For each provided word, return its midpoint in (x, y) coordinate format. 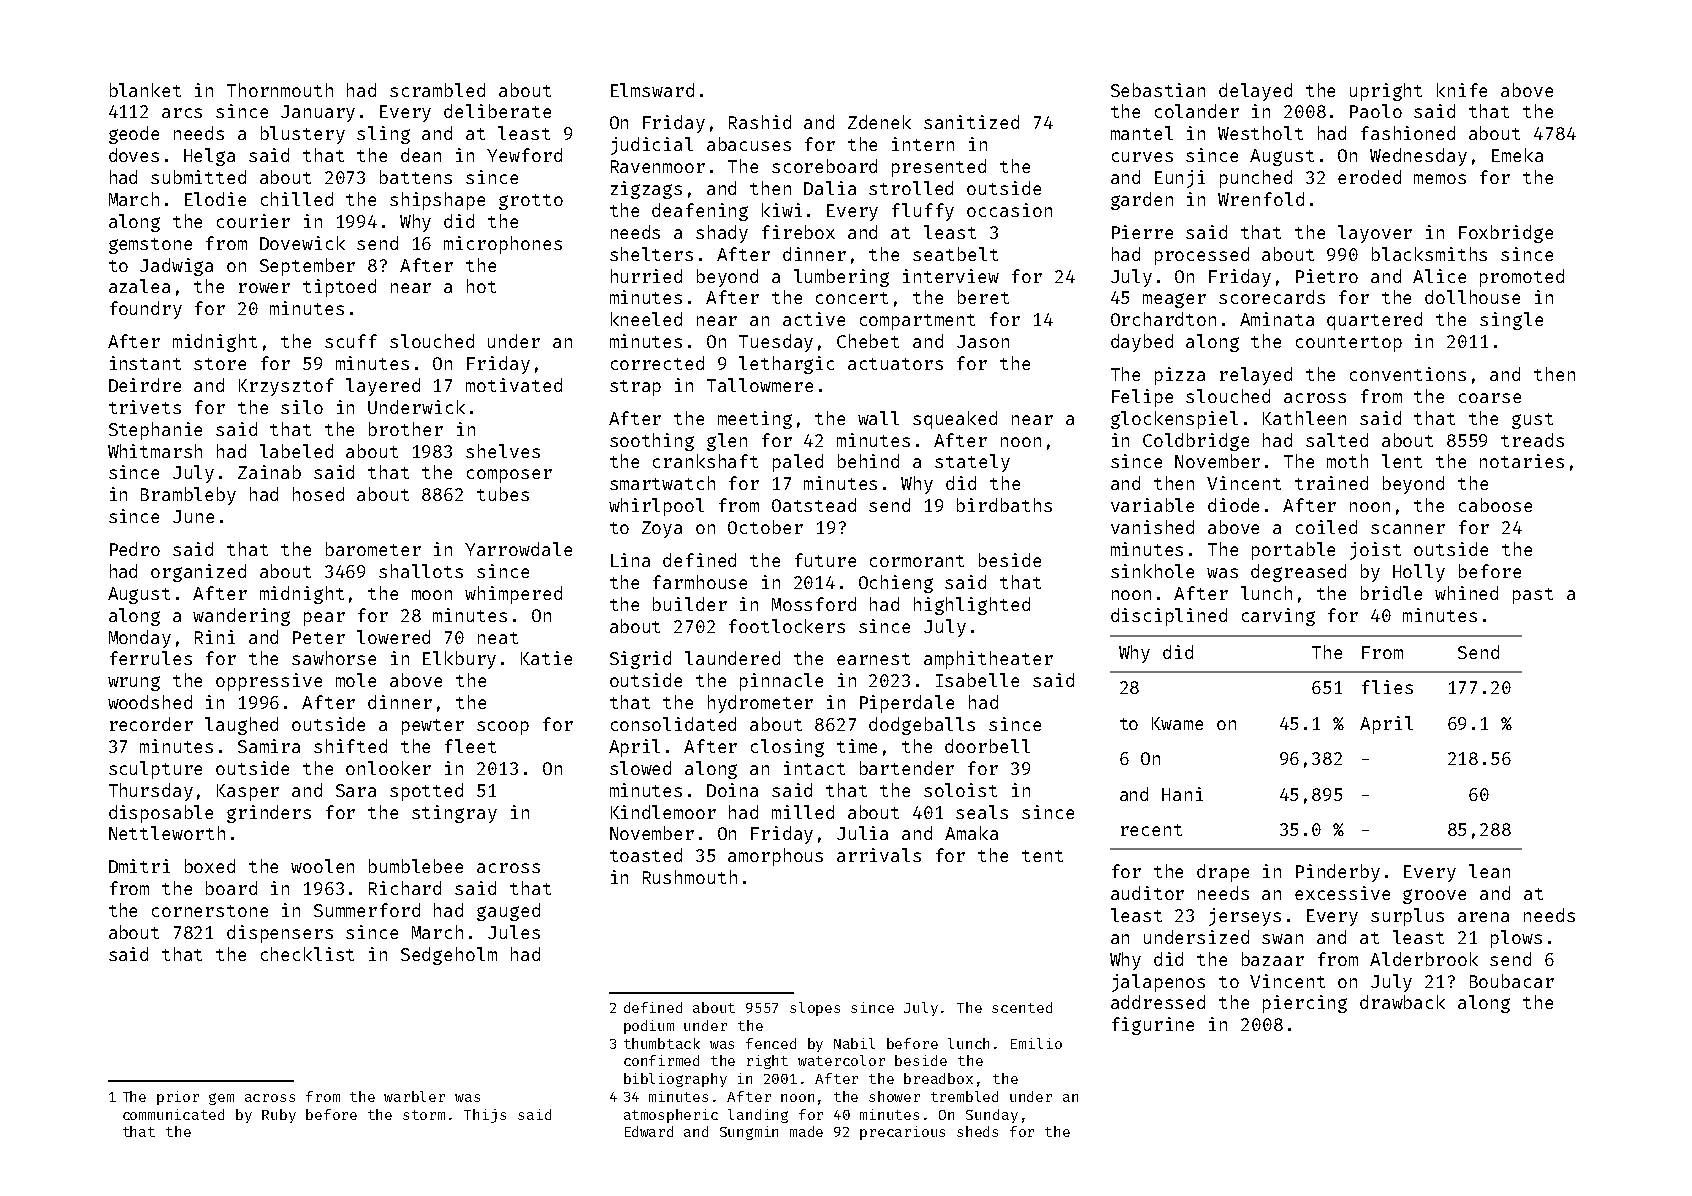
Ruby (279, 1116)
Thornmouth (280, 90)
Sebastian (1158, 90)
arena (1483, 917)
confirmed (661, 1060)
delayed (1255, 92)
